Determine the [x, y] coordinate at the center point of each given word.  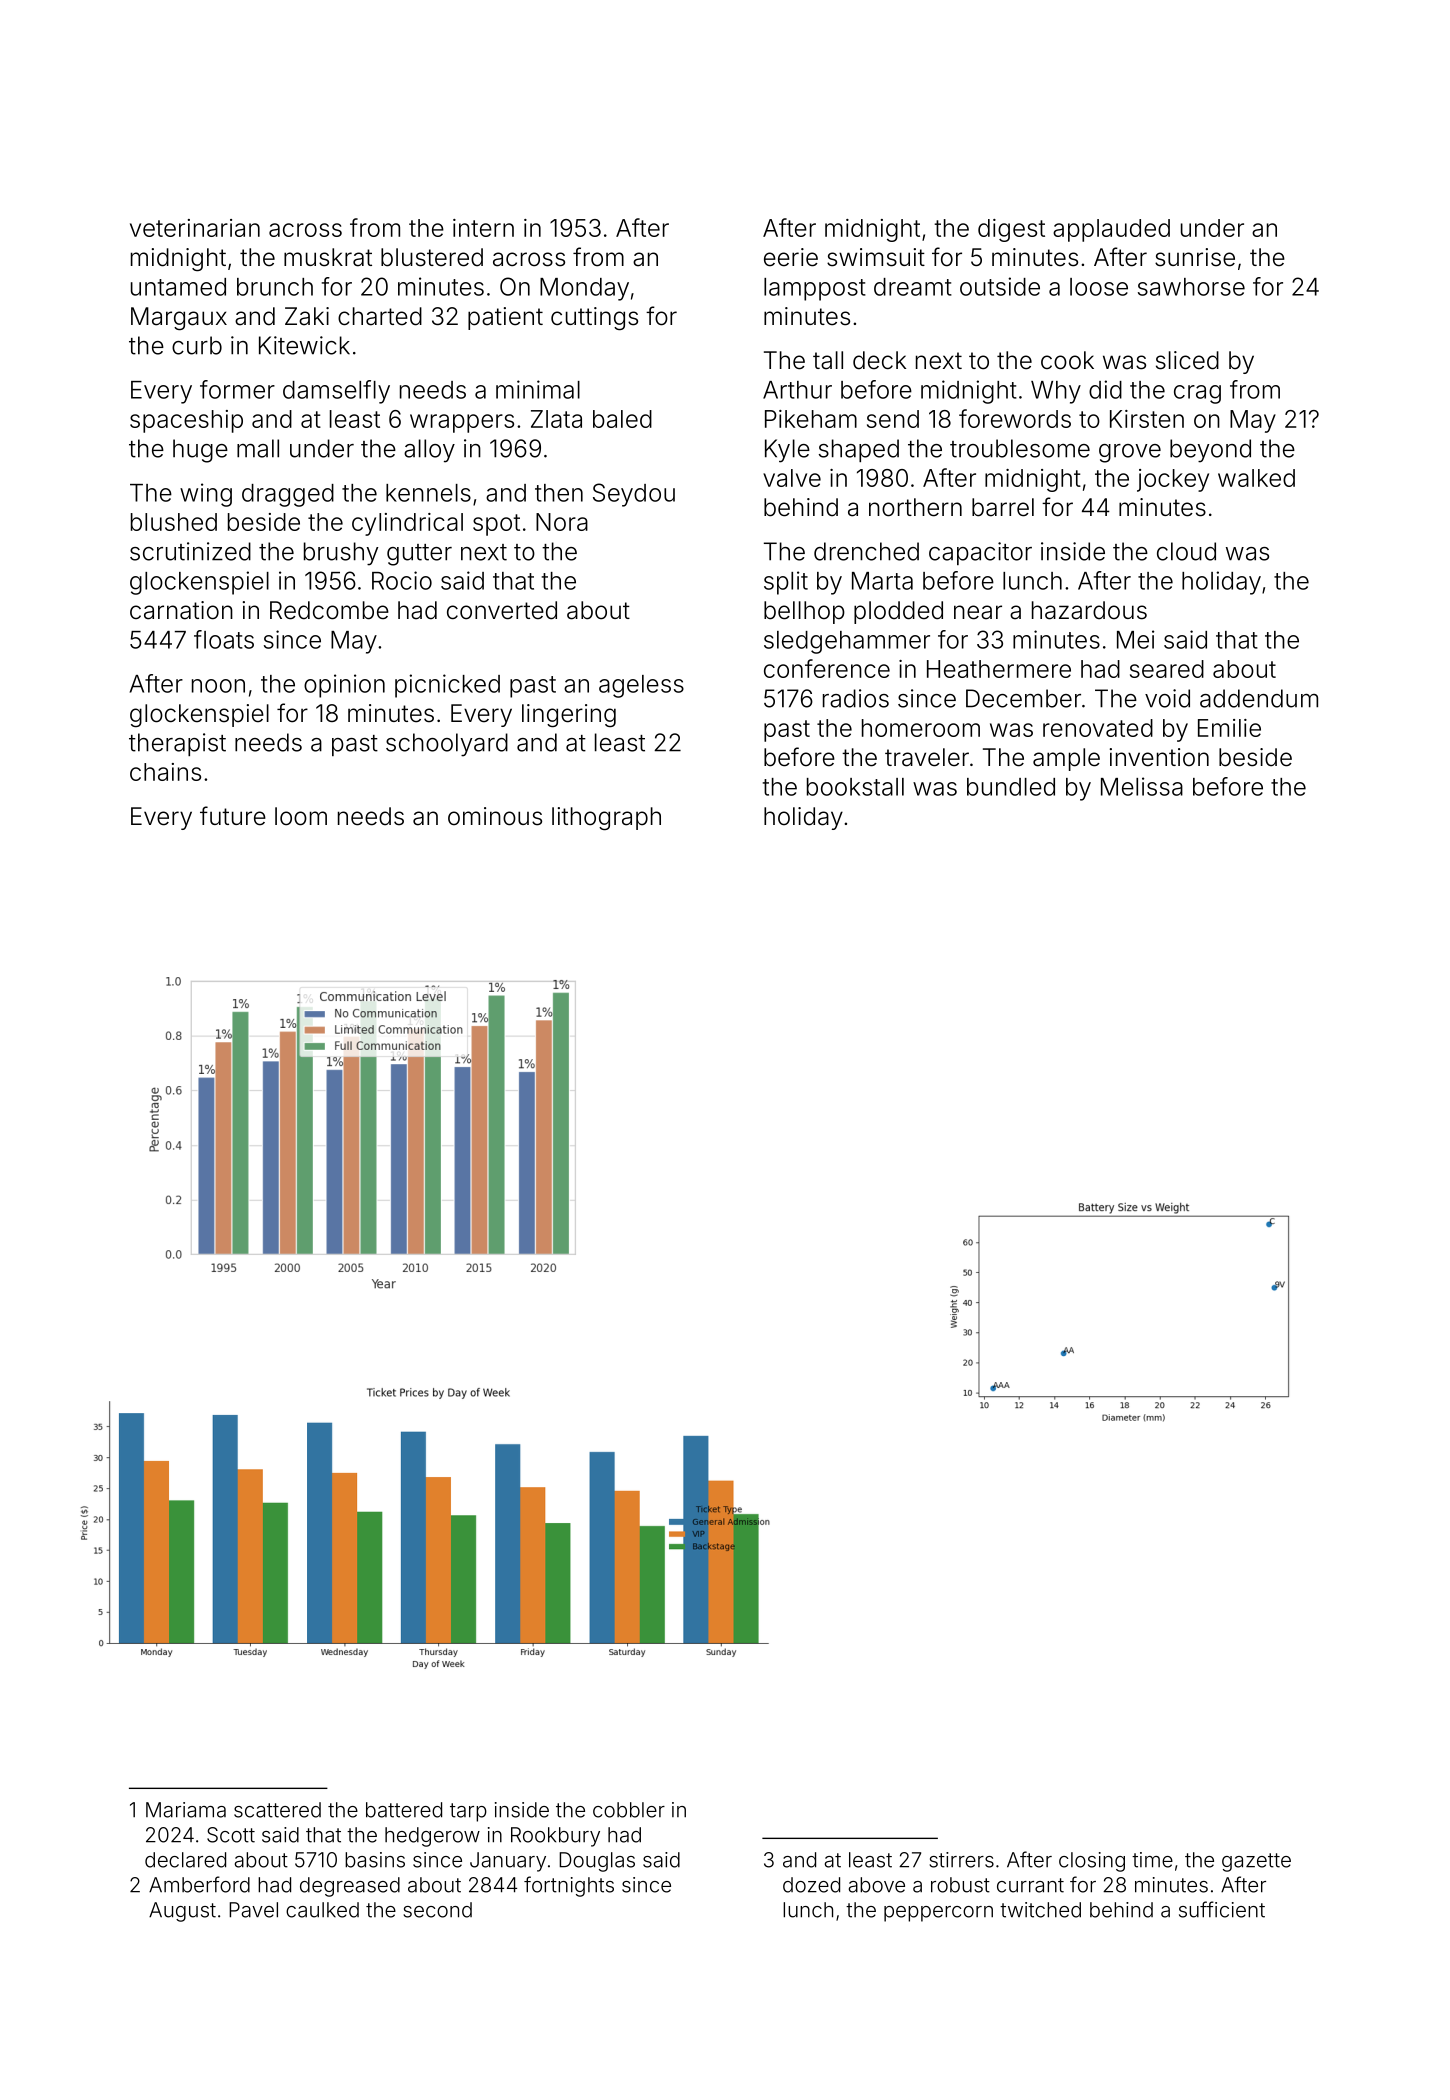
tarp [468, 1812]
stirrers [961, 1860]
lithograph [606, 818]
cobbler [629, 1810]
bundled [1011, 787]
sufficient [1222, 1909]
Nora [562, 522]
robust [960, 1885]
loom [301, 816]
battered [404, 1810]
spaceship [186, 421]
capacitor [980, 553]
